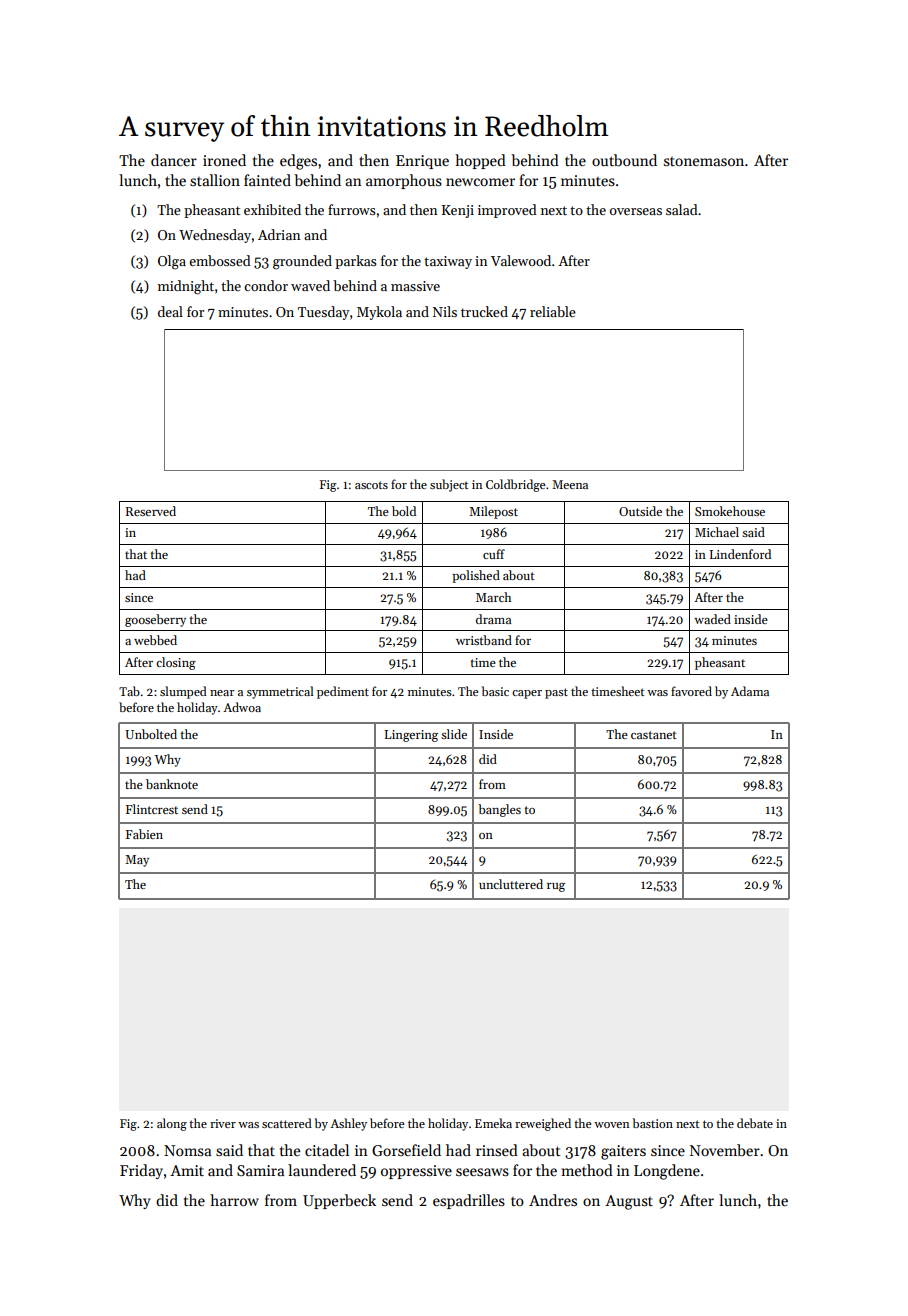 This screenshot has width=908, height=1316. What do you see at coordinates (422, 162) in the screenshot?
I see `Enrique` at bounding box center [422, 162].
